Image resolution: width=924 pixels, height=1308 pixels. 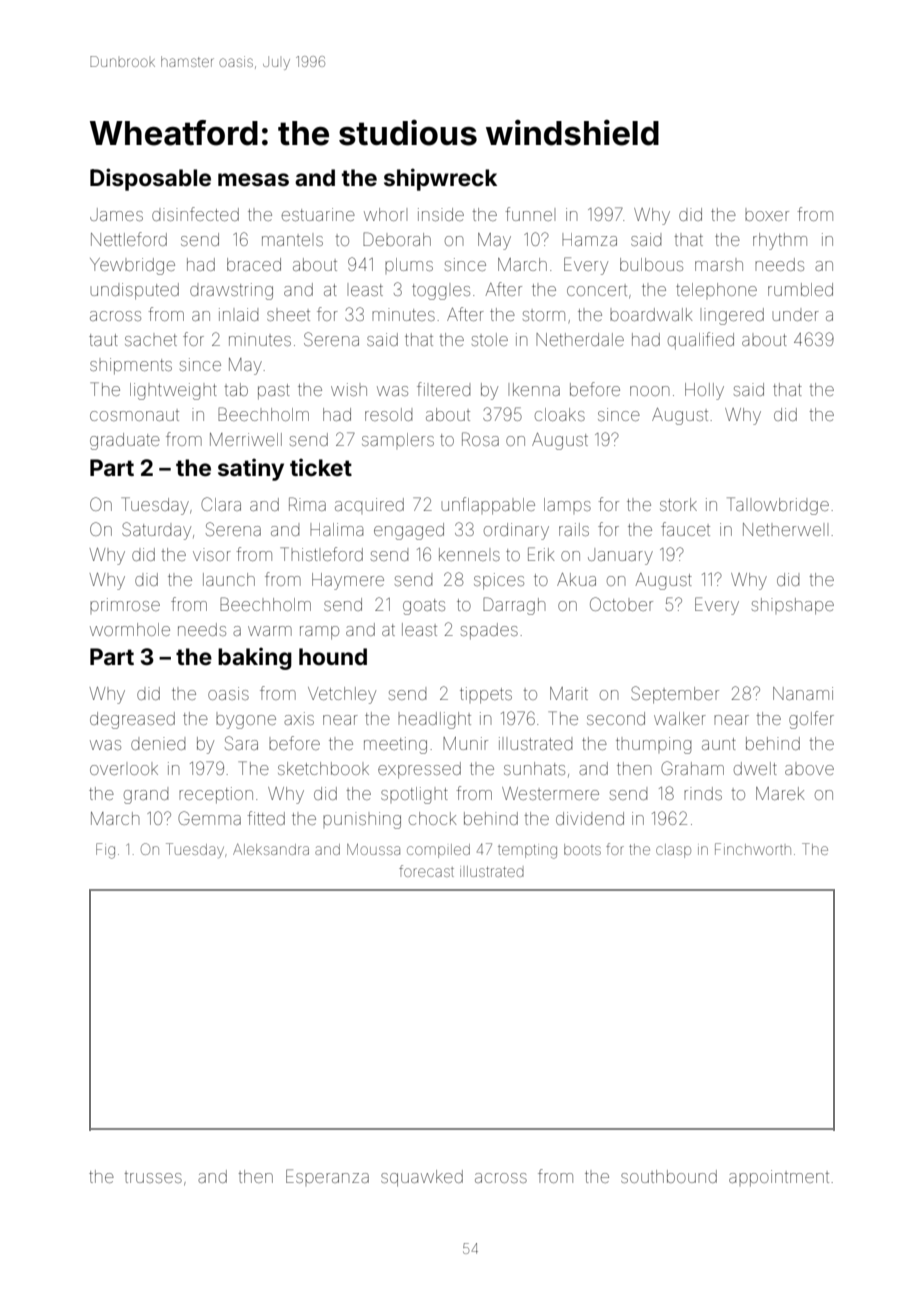 What do you see at coordinates (793, 606) in the screenshot?
I see `shipshape` at bounding box center [793, 606].
